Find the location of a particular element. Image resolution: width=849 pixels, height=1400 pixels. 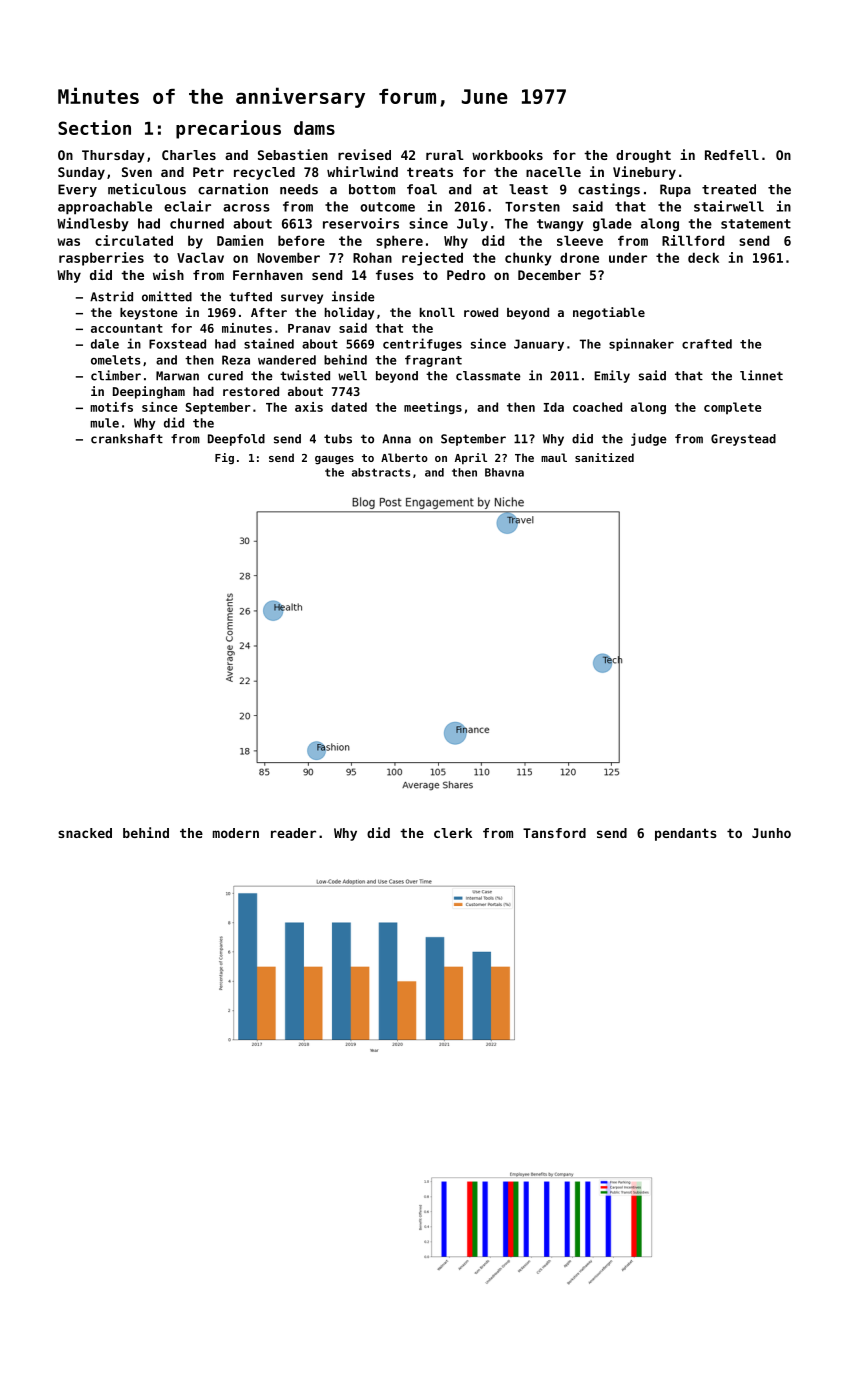

workbooks is located at coordinates (507, 155).
